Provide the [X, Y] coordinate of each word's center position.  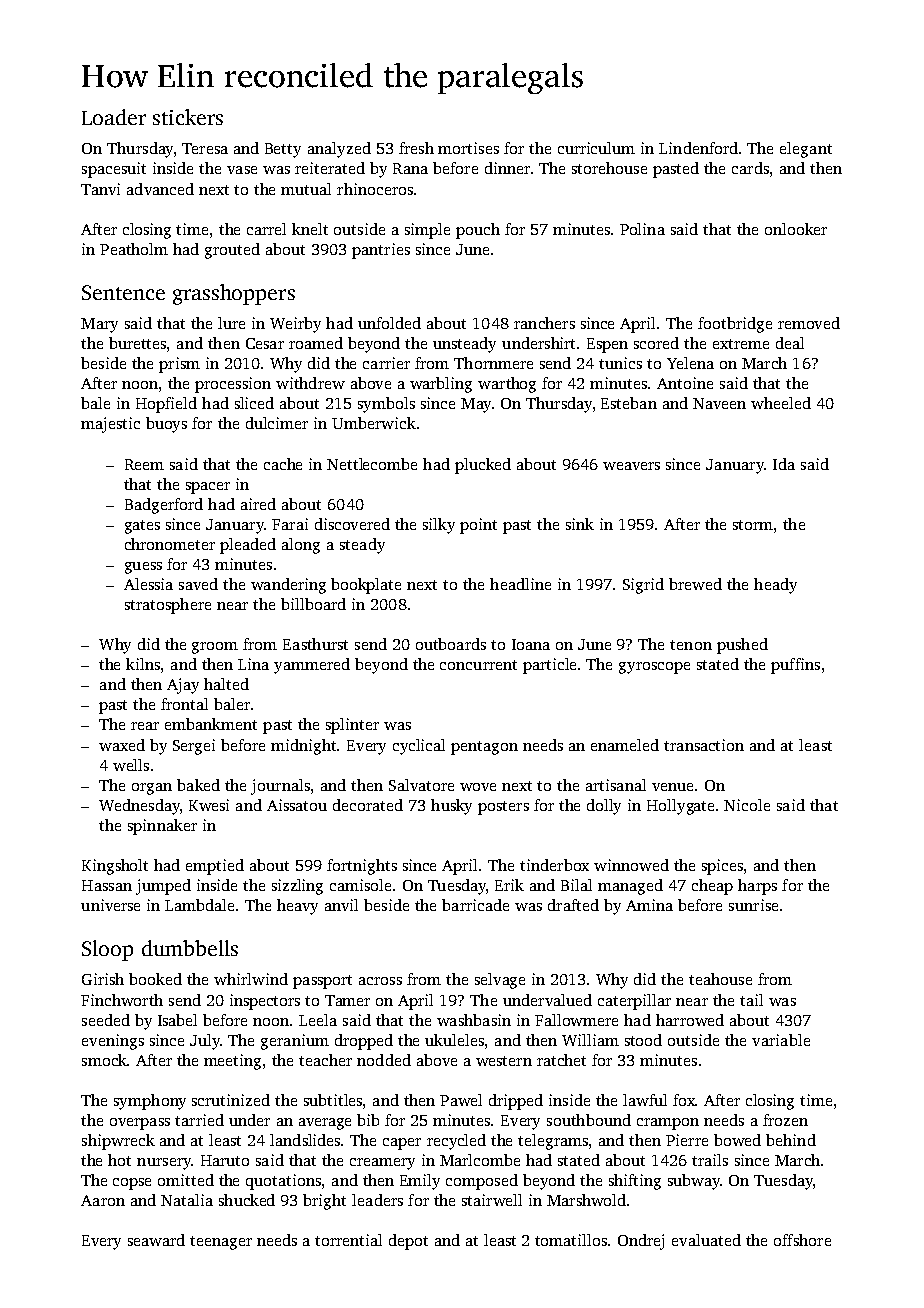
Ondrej [641, 1242]
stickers [188, 117]
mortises [468, 148]
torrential [348, 1240]
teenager [221, 1243]
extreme [741, 344]
